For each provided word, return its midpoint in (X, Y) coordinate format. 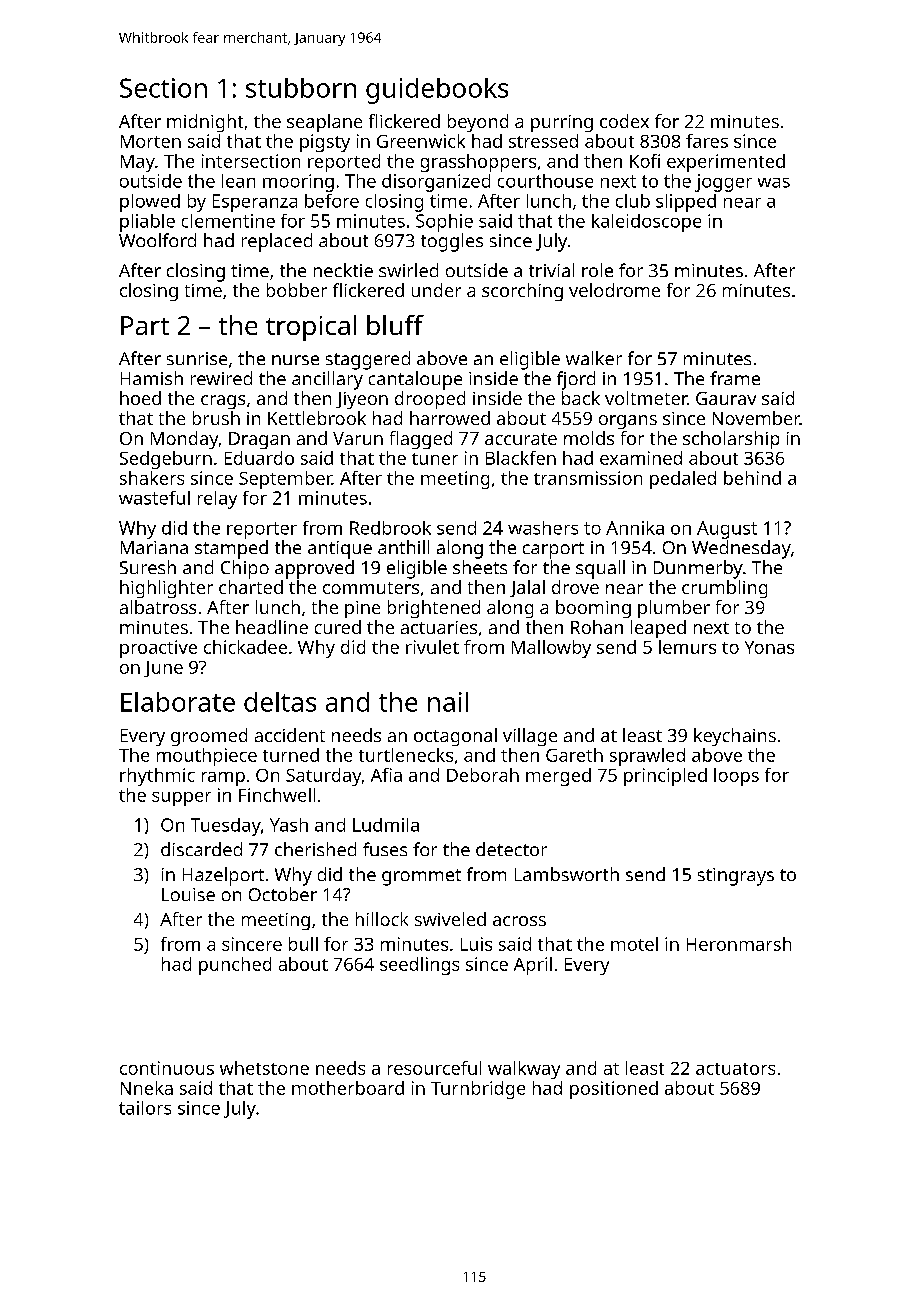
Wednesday (741, 549)
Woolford (157, 240)
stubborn (301, 88)
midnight (205, 123)
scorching (522, 292)
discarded (201, 849)
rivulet (432, 647)
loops (736, 777)
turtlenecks (406, 755)
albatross (158, 607)
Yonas (769, 647)
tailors (145, 1108)
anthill (403, 547)
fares (707, 141)
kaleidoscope (646, 223)
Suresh (148, 567)
